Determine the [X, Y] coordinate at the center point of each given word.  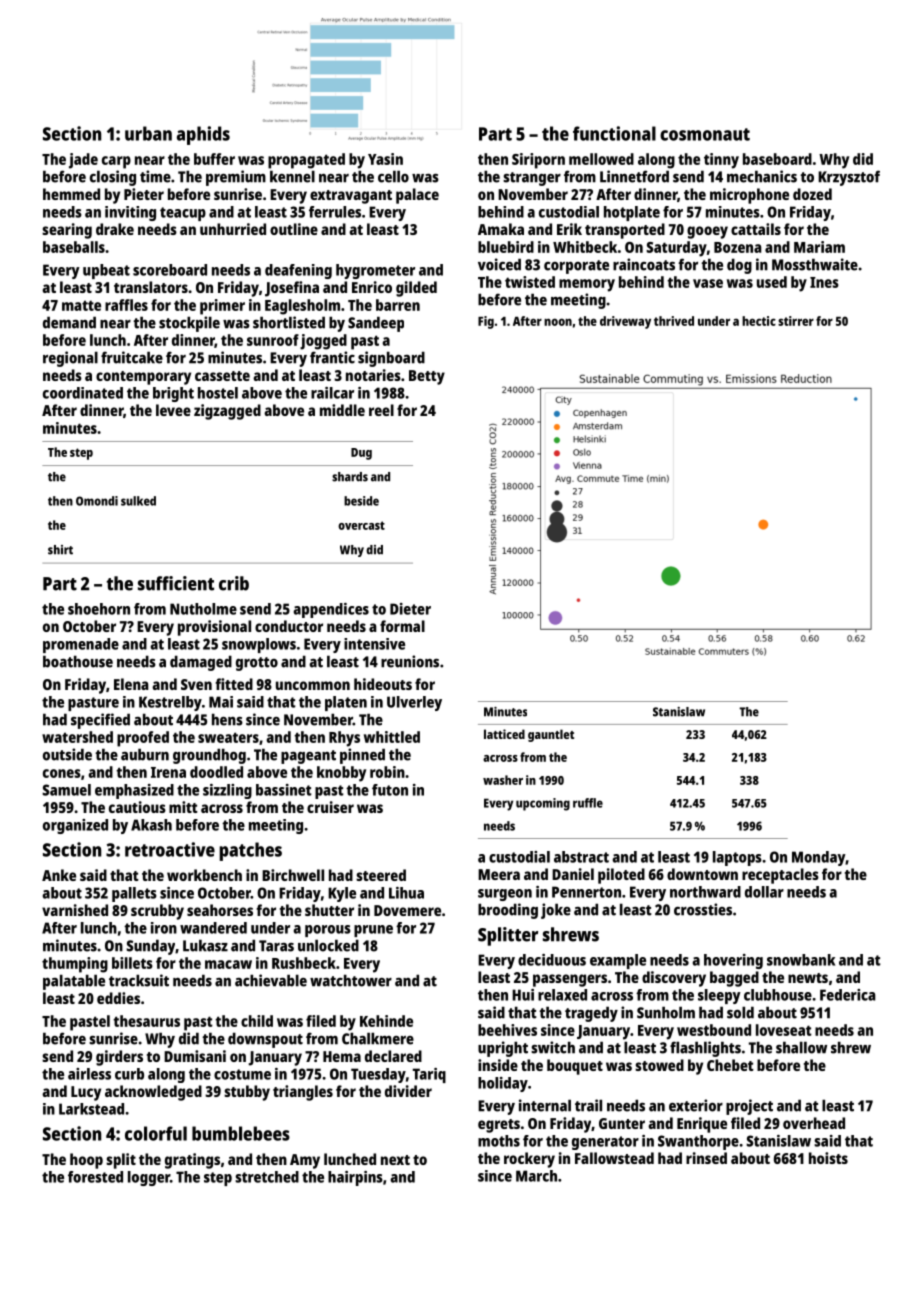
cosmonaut [705, 134]
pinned [362, 756]
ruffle [588, 803]
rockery [529, 1160]
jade [83, 161]
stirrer [796, 321]
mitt [183, 807]
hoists [828, 1158]
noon [558, 322]
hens [227, 719]
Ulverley [414, 703]
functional [614, 133]
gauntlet [551, 735]
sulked [138, 501]
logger [149, 1178]
